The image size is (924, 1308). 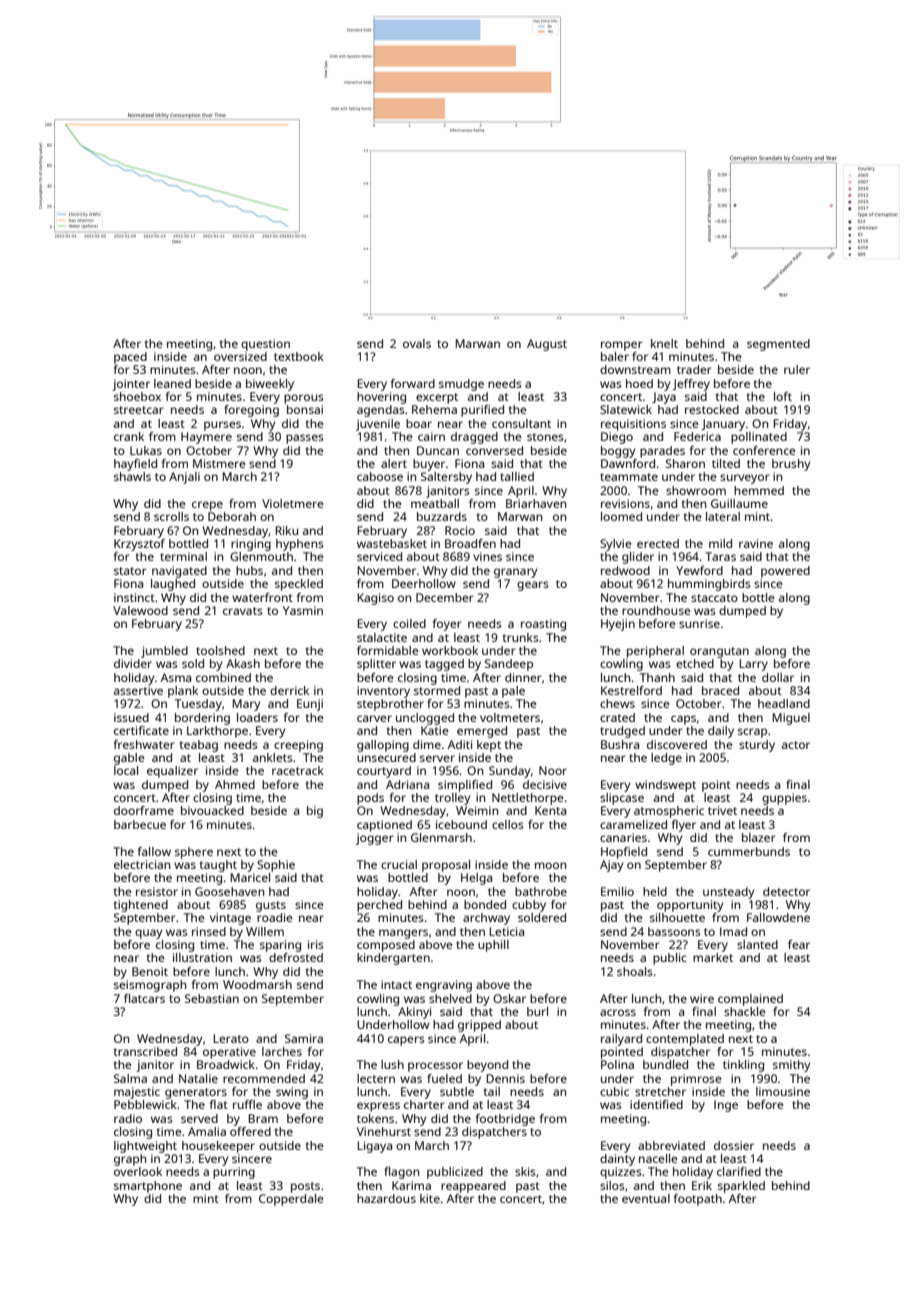 What do you see at coordinates (796, 745) in the screenshot?
I see `actor` at bounding box center [796, 745].
